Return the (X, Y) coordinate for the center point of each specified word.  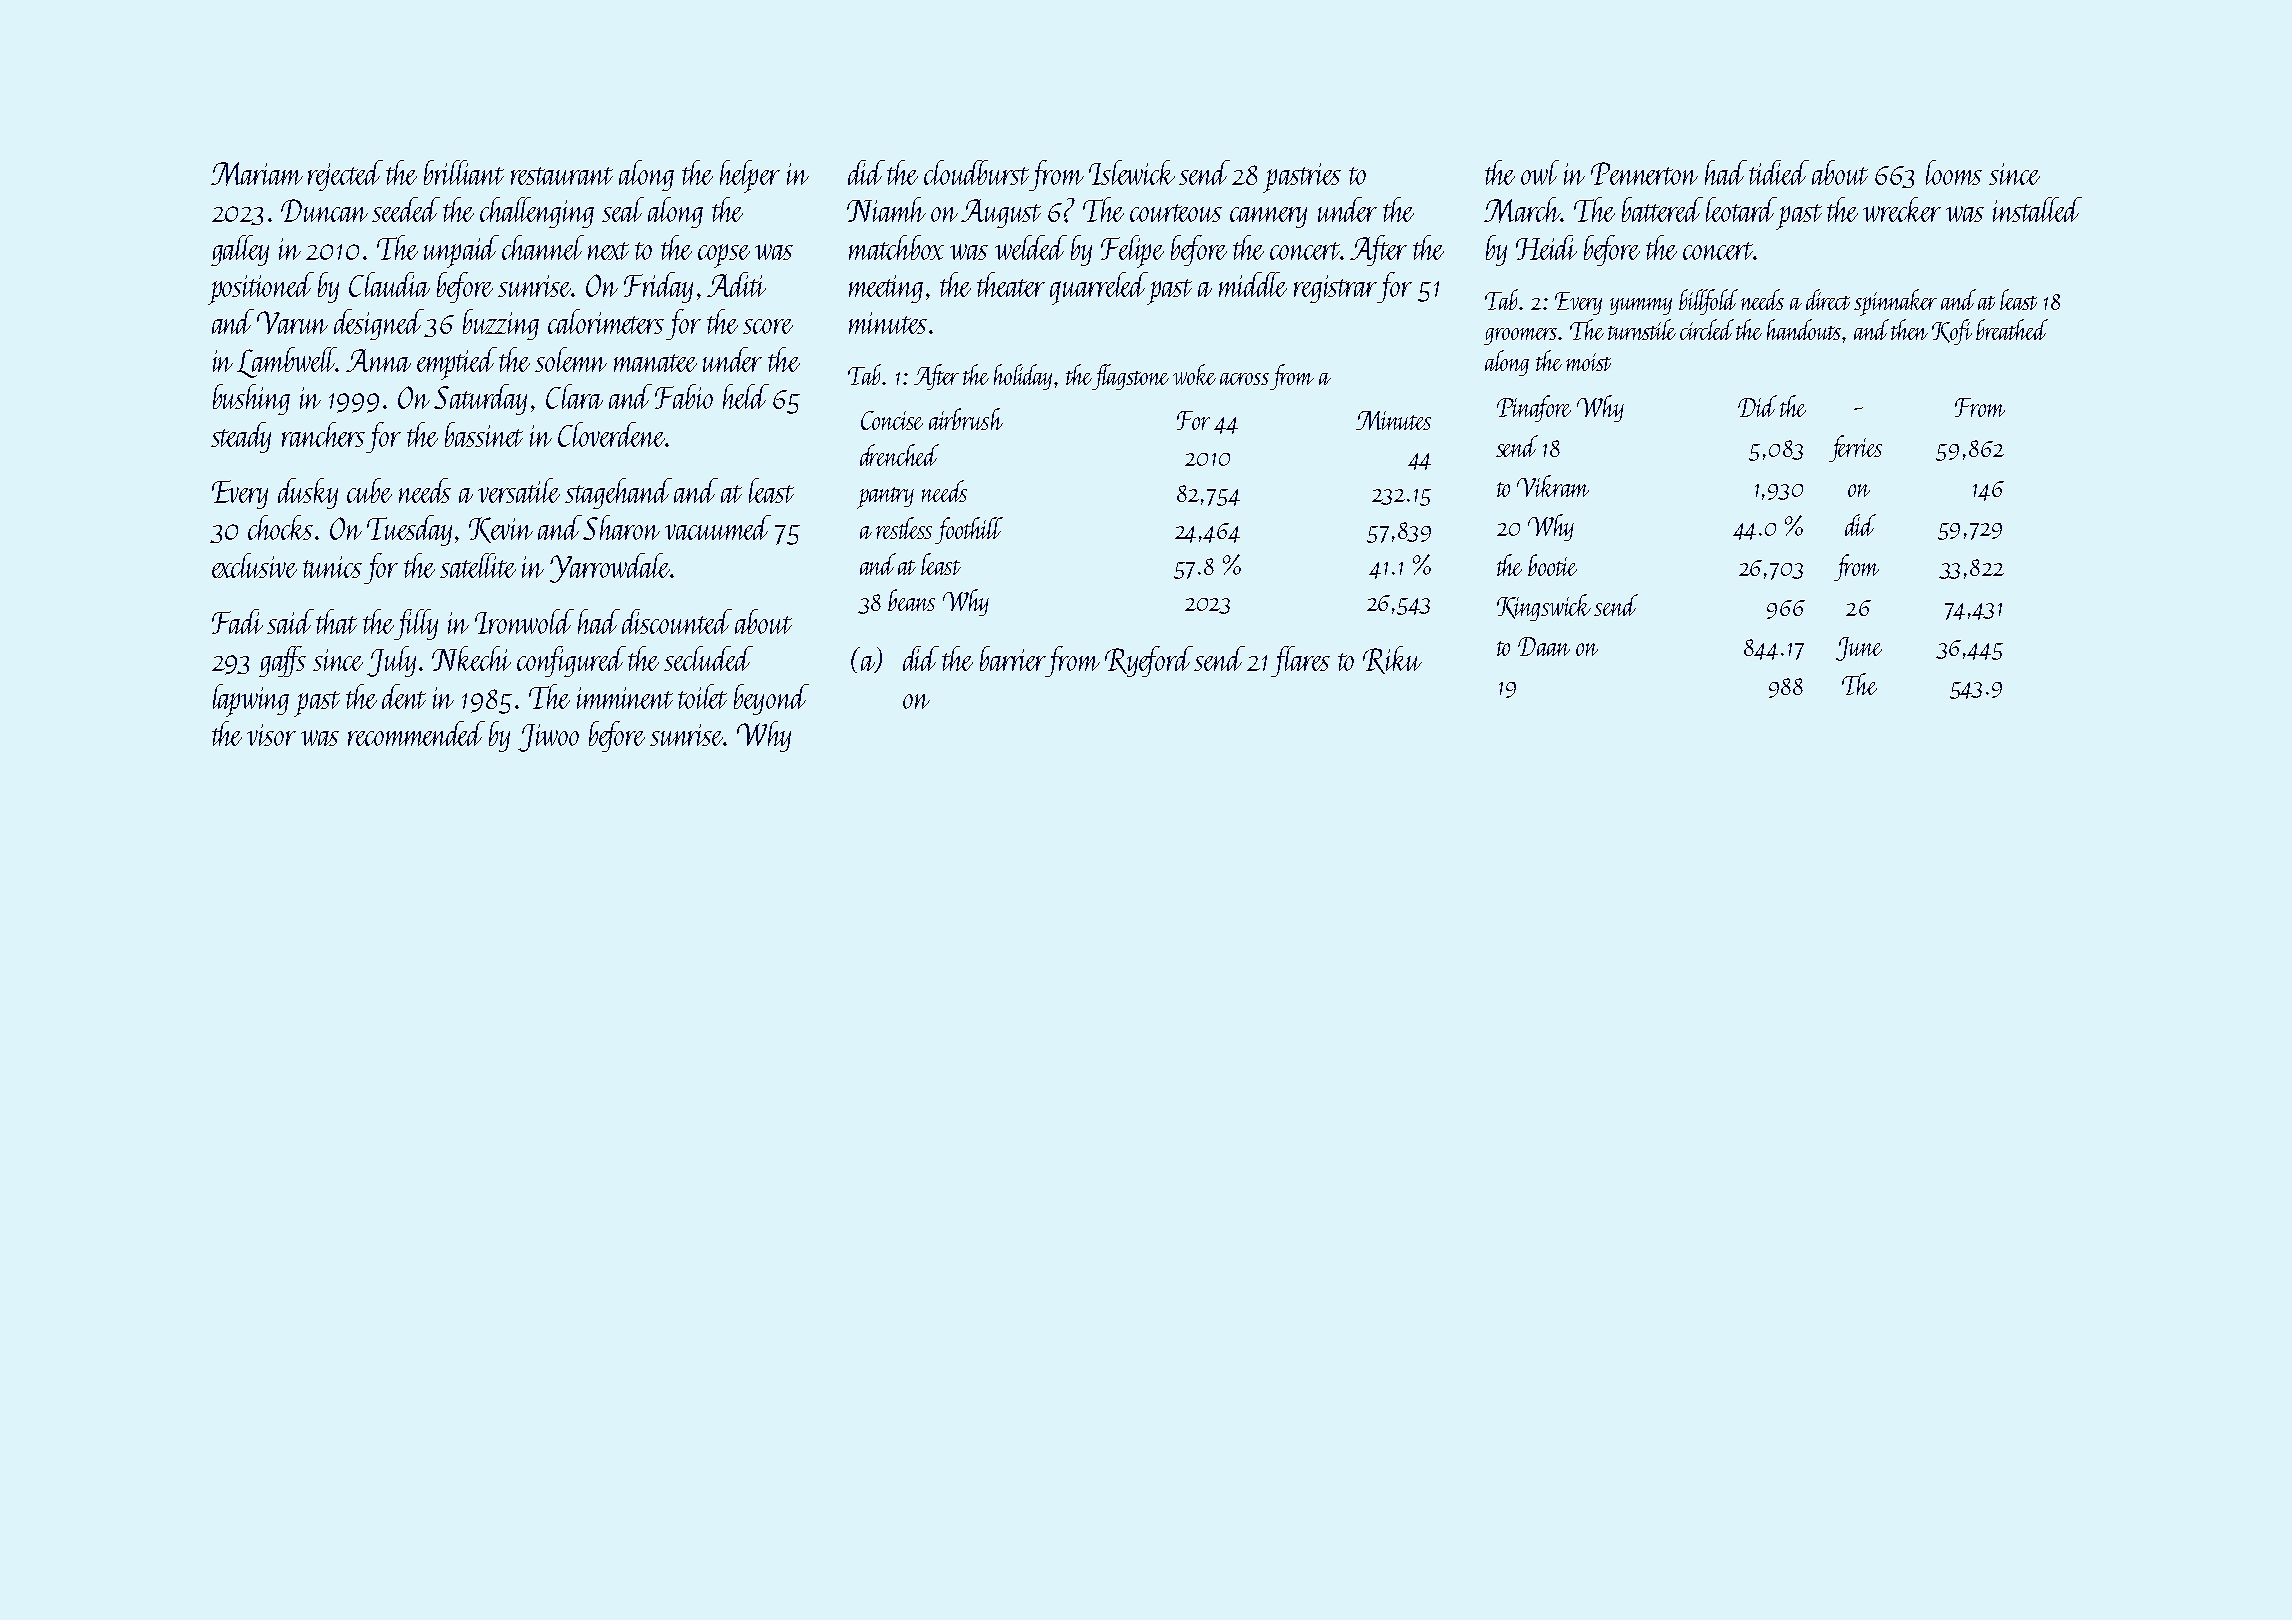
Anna (378, 360)
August (1001, 213)
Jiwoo (548, 738)
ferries (1855, 448)
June (1859, 649)
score (768, 326)
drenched (899, 455)
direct (1828, 299)
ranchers (323, 434)
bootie (1552, 565)
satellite (478, 565)
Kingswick (1544, 607)
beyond (771, 699)
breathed (2012, 329)
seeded (406, 209)
